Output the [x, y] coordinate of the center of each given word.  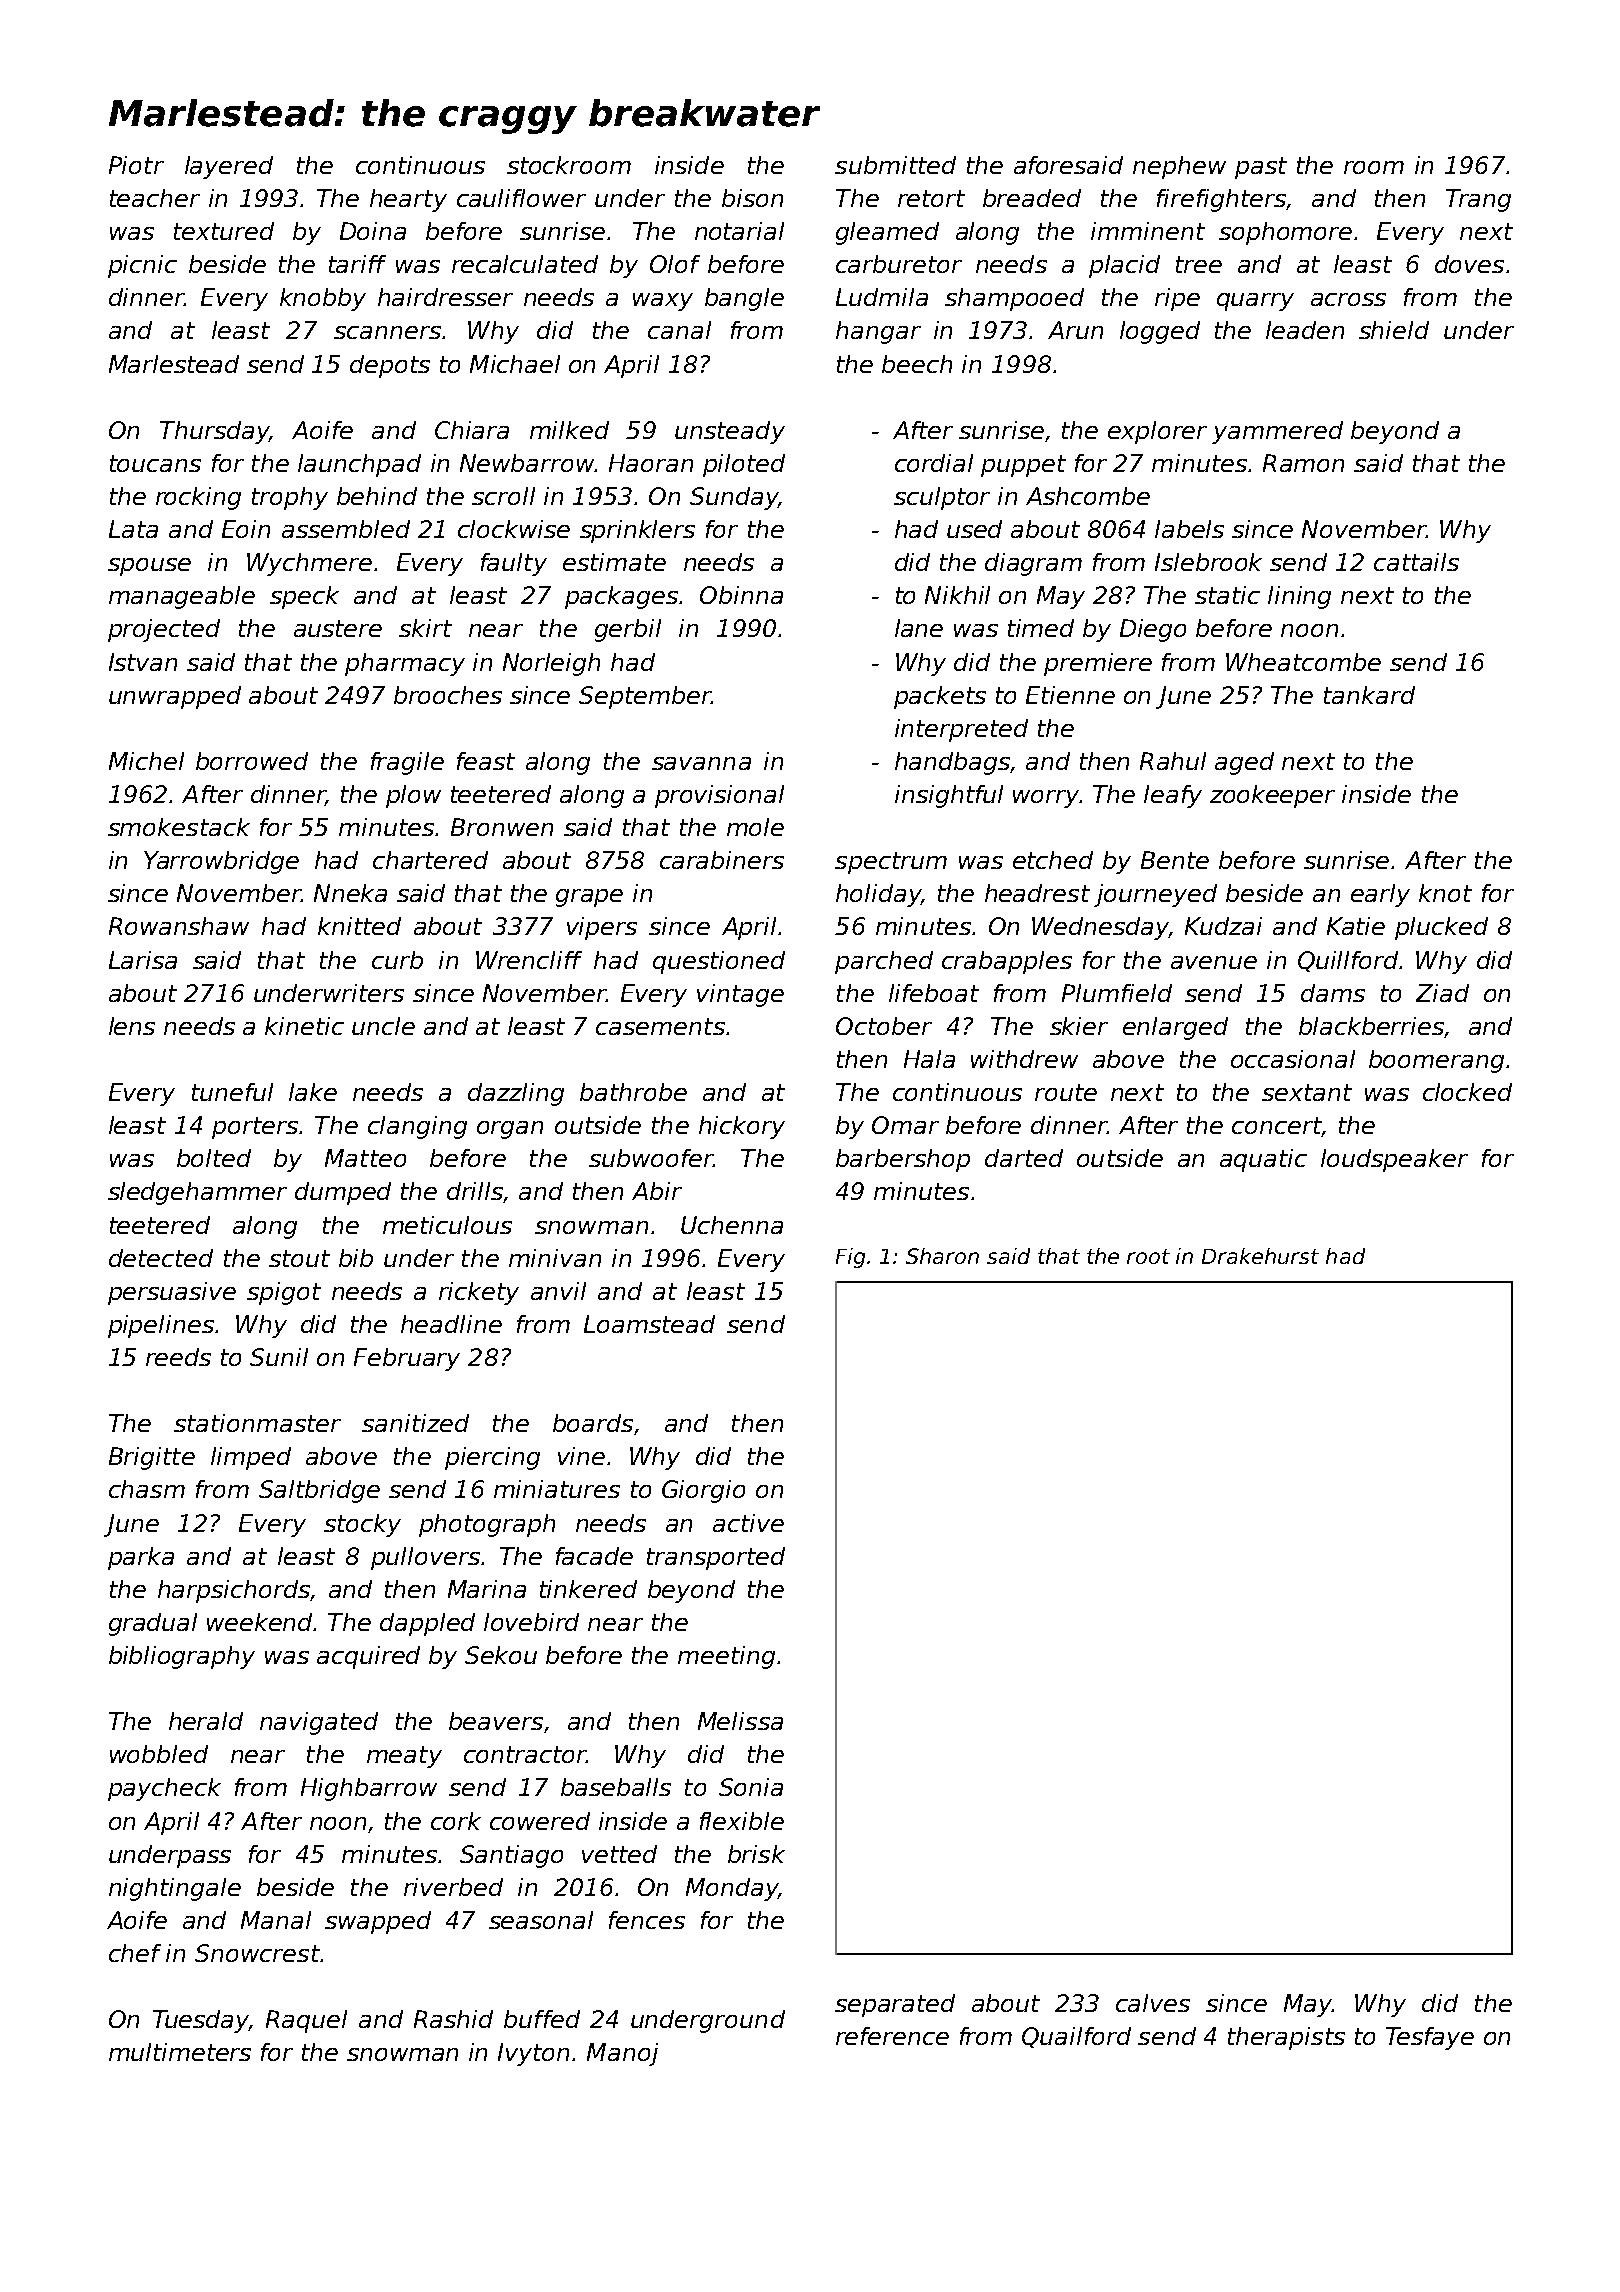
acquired [368, 1657]
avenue [1214, 962]
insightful [949, 796]
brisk [756, 1854]
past [1261, 168]
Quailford [1076, 2037]
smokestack [179, 827]
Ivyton [533, 2054]
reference [892, 2036]
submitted [895, 165]
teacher [155, 198]
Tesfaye [1430, 2038]
